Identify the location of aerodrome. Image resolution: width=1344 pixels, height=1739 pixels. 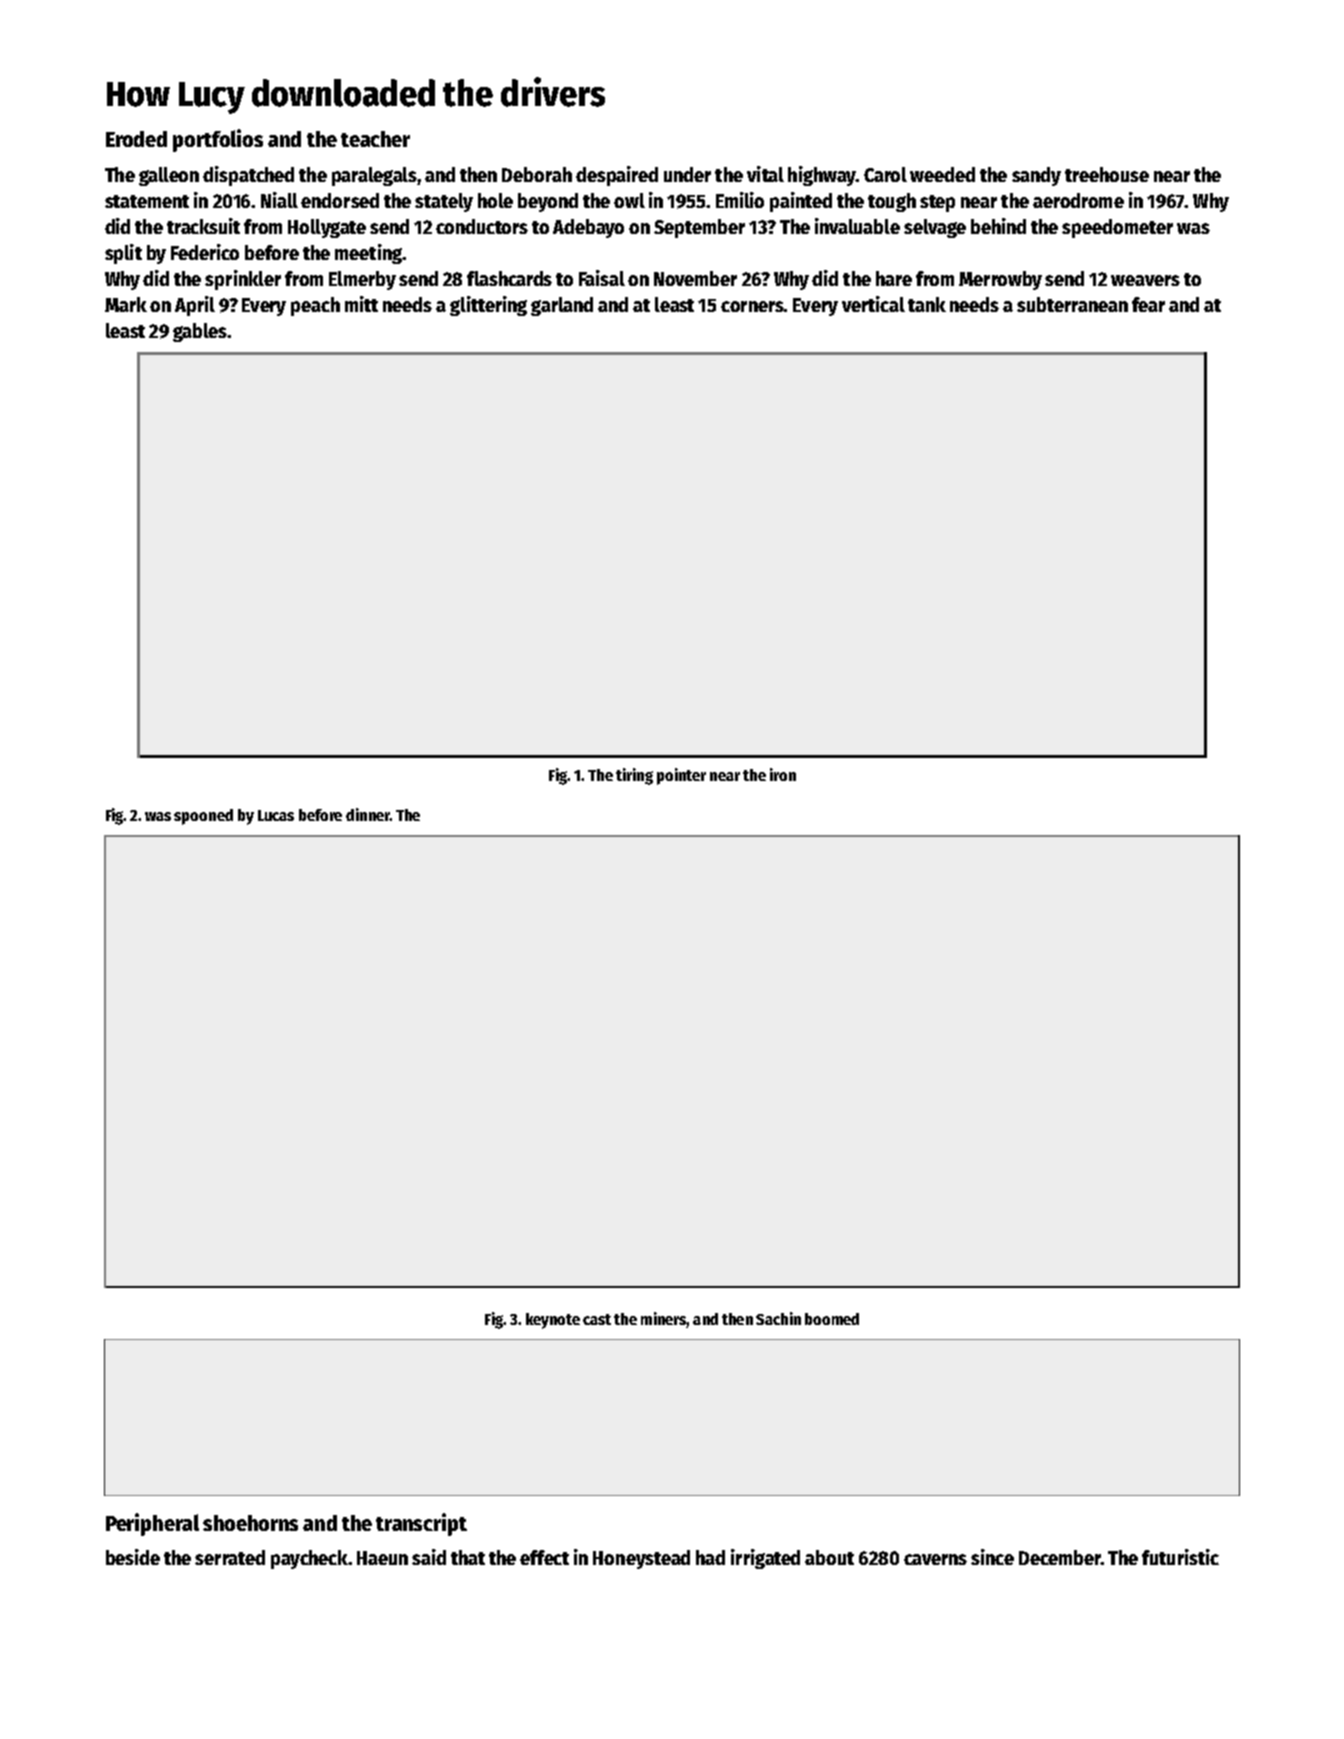
(1078, 200).
